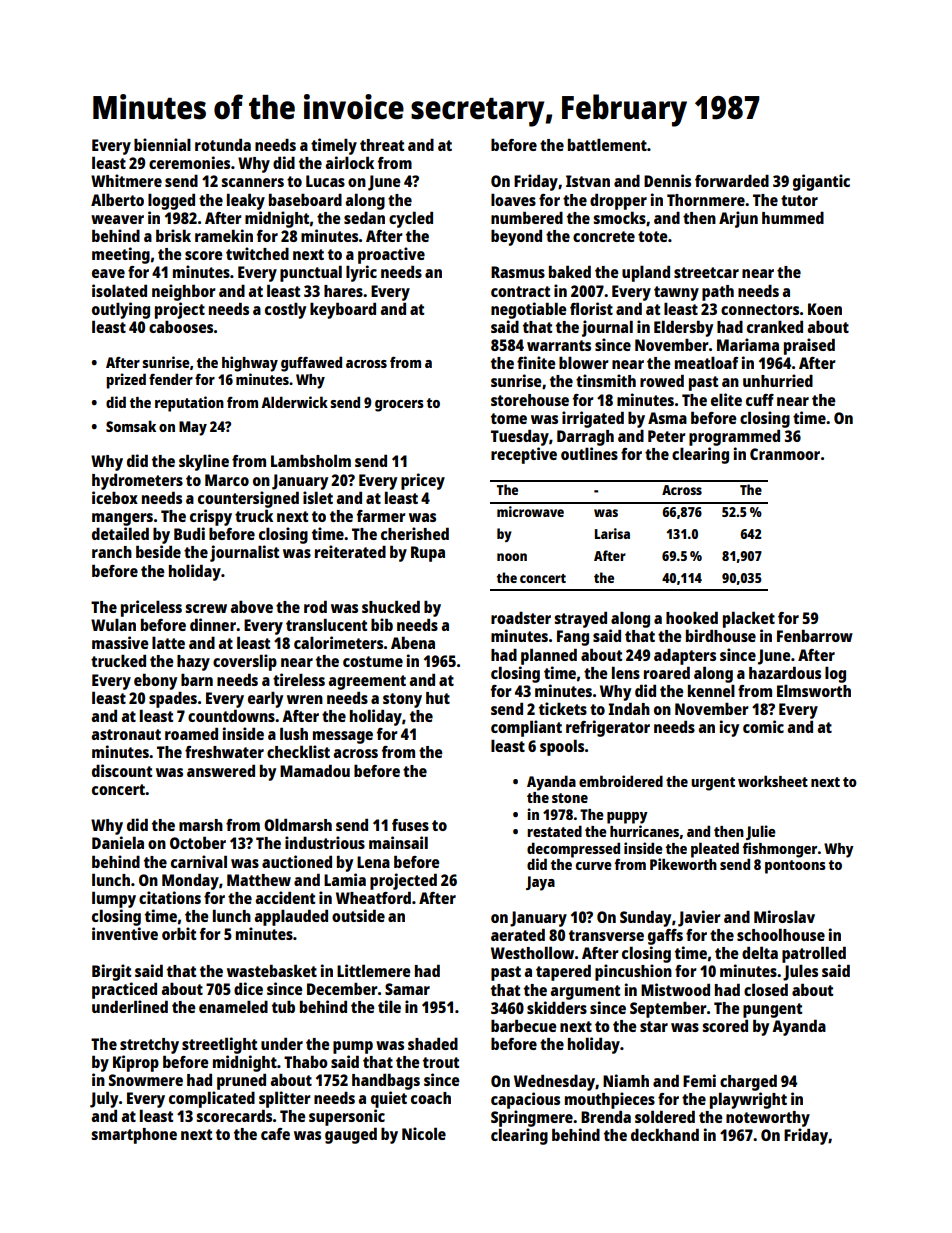 The width and height of the screenshot is (952, 1233). Describe the element at coordinates (391, 255) in the screenshot. I see `proactive` at that location.
